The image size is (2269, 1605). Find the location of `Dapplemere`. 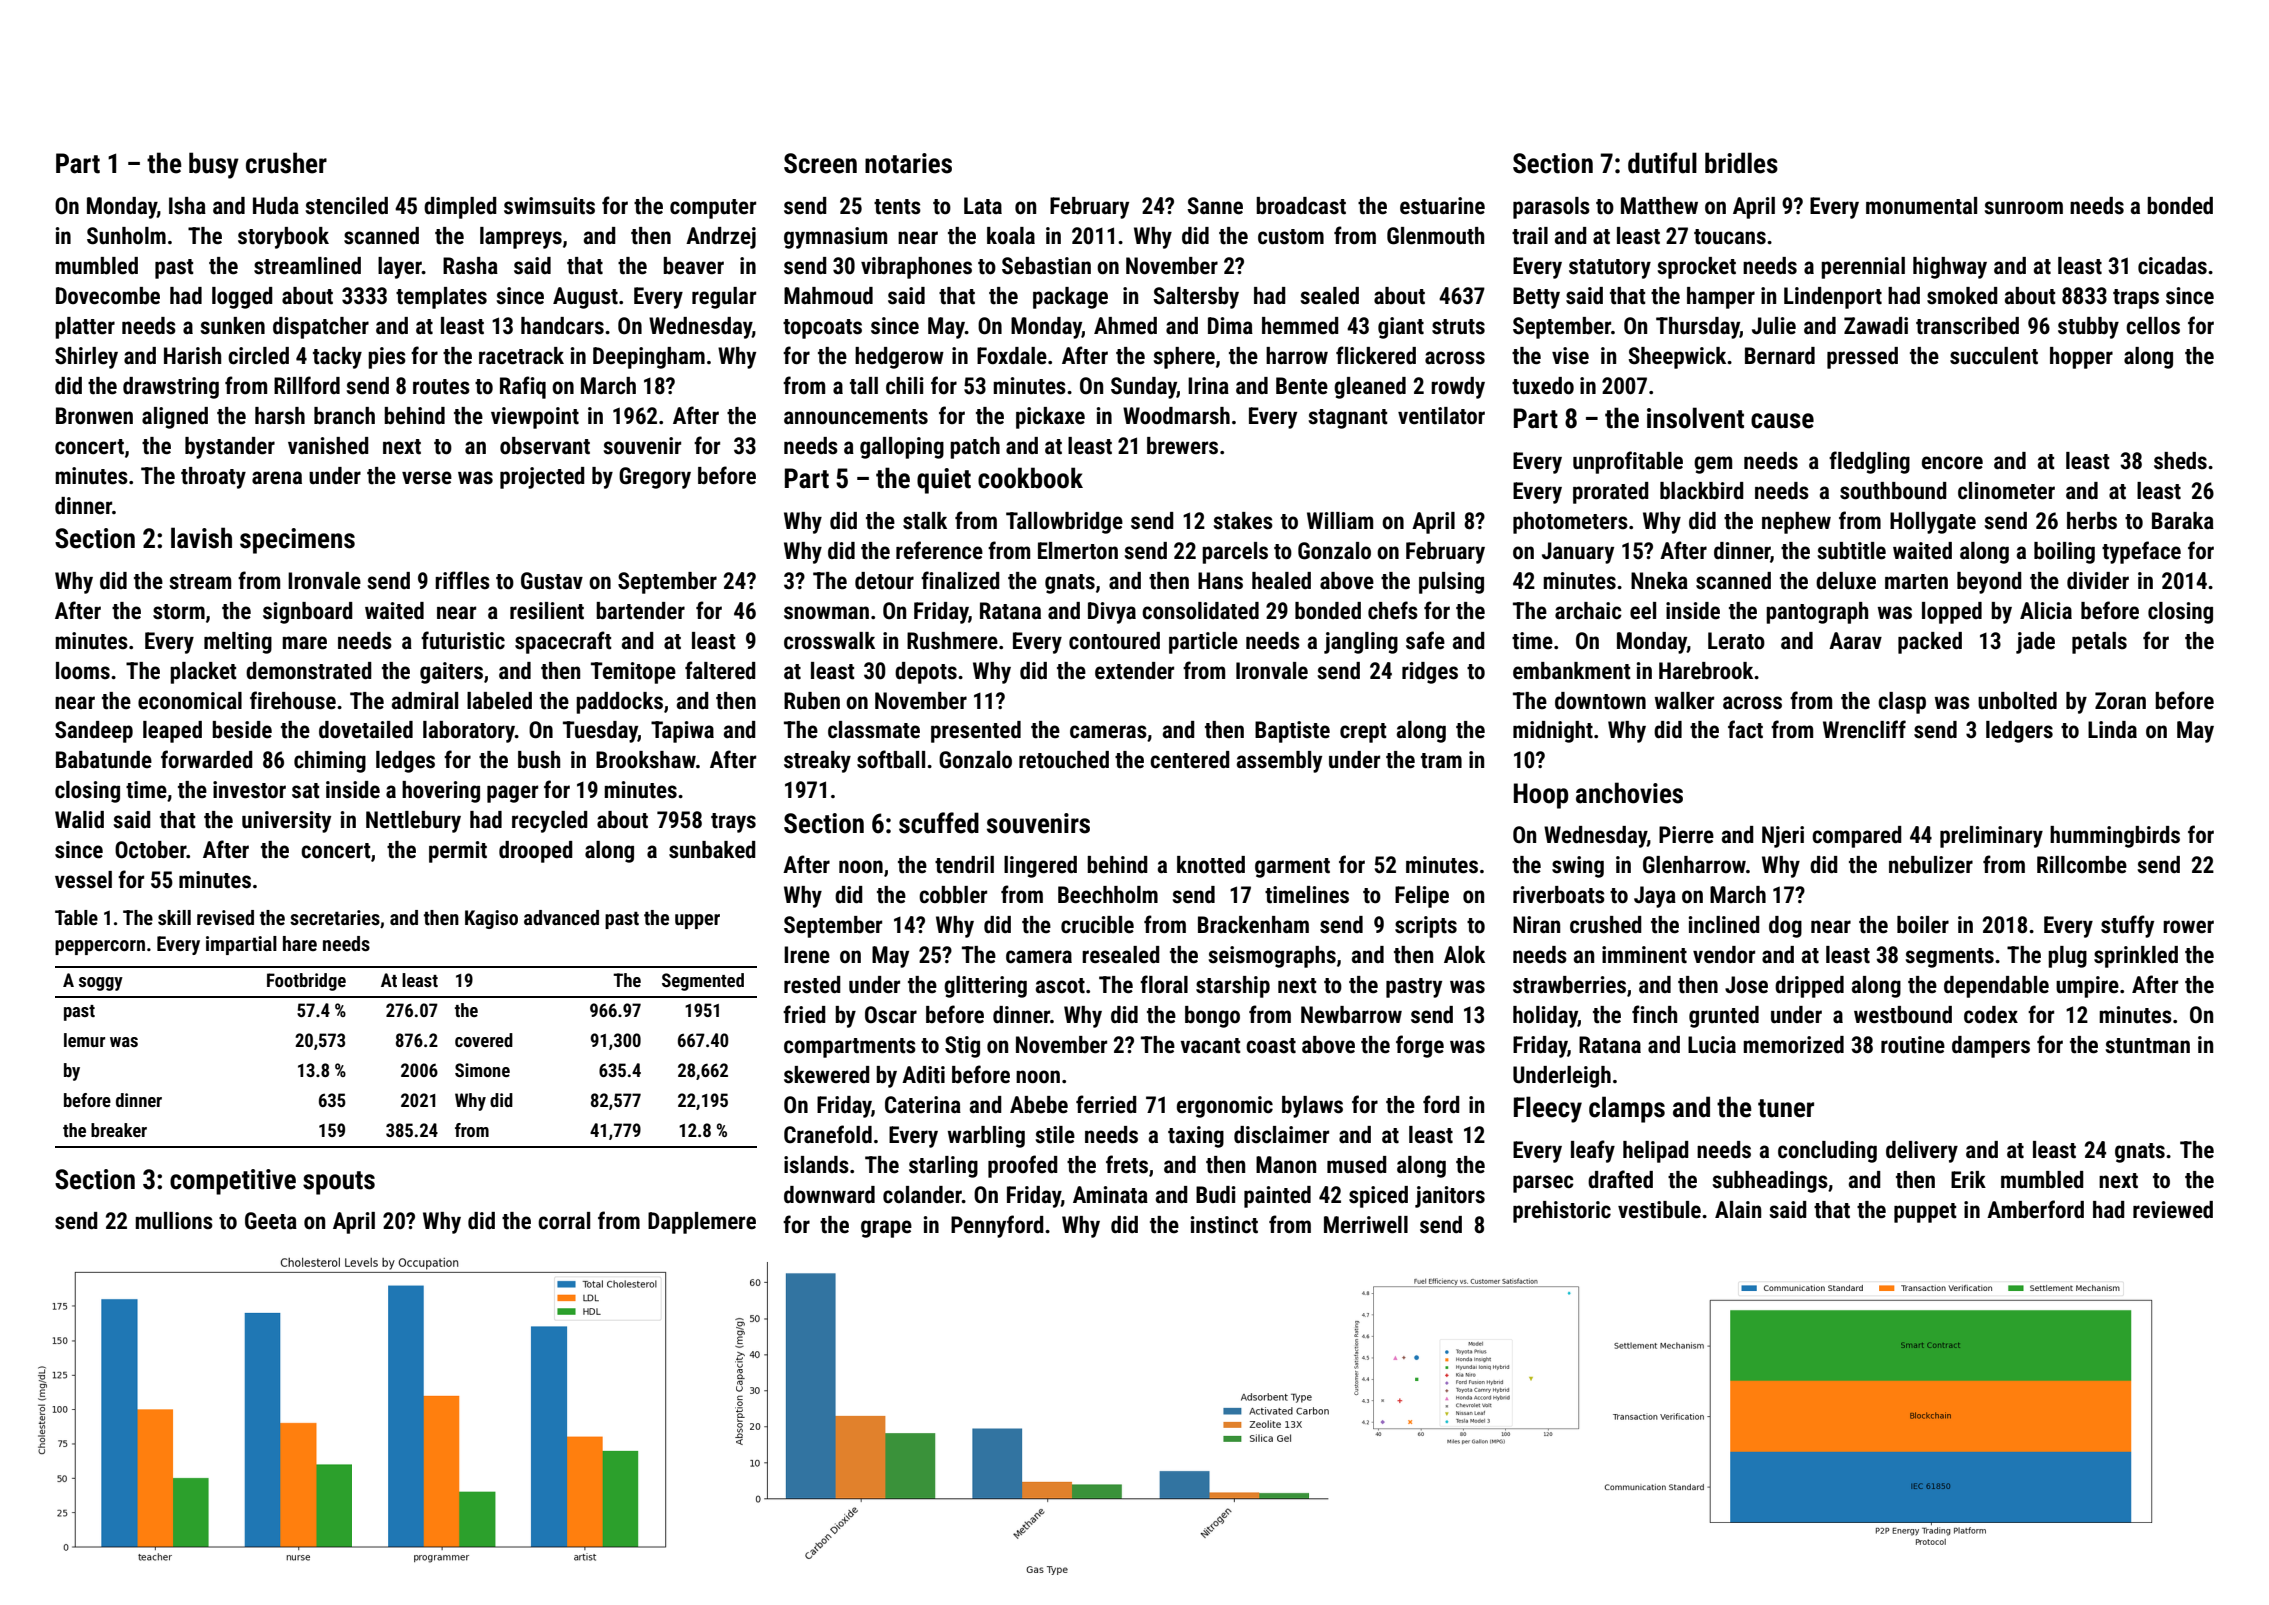

Dapplemere is located at coordinates (702, 1223).
